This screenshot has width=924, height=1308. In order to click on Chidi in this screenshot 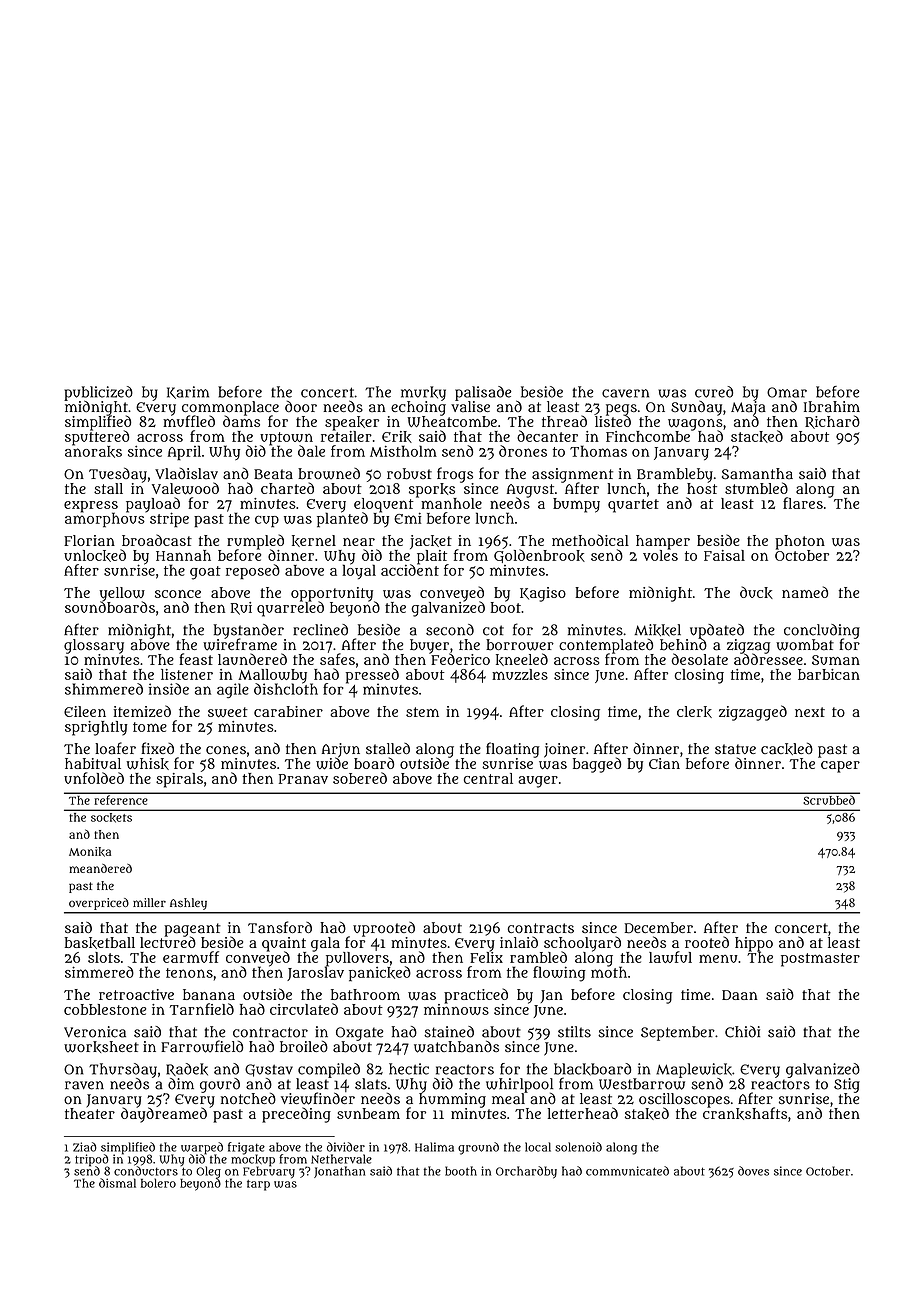, I will do `click(742, 1032)`.
